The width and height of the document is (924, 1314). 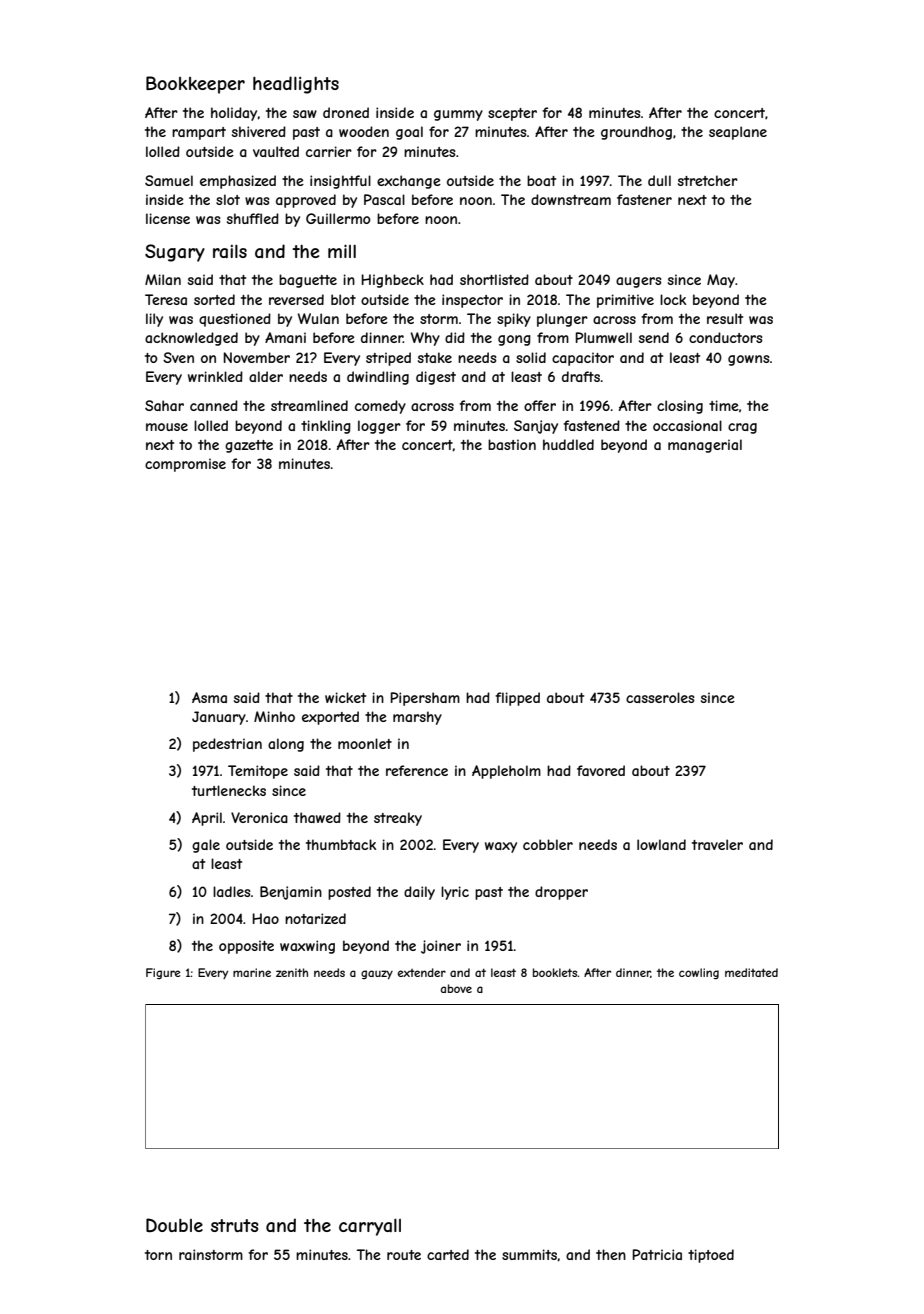 I want to click on managerial, so click(x=705, y=446).
